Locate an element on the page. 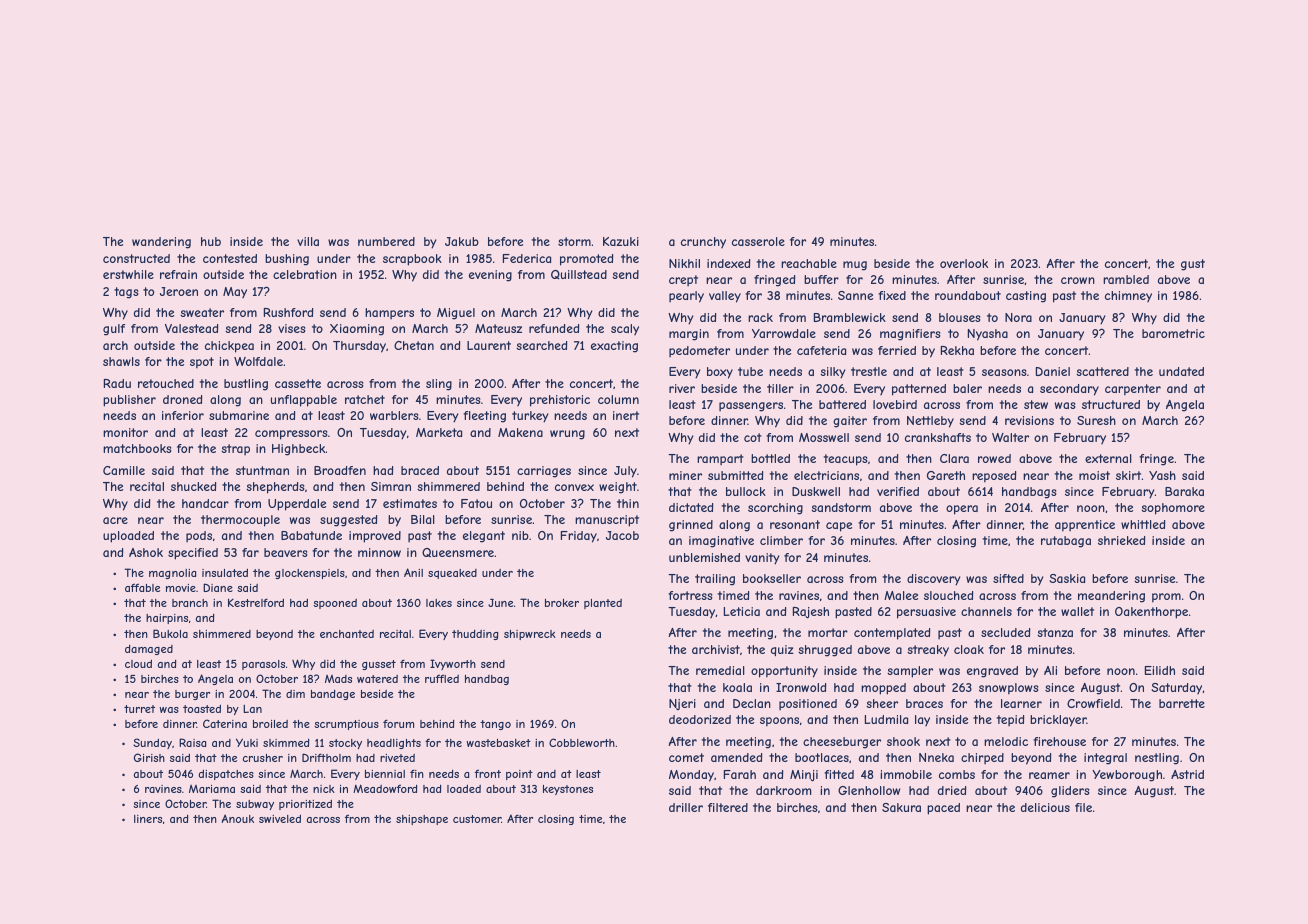 This document has width=1308, height=924. liners is located at coordinates (148, 819).
